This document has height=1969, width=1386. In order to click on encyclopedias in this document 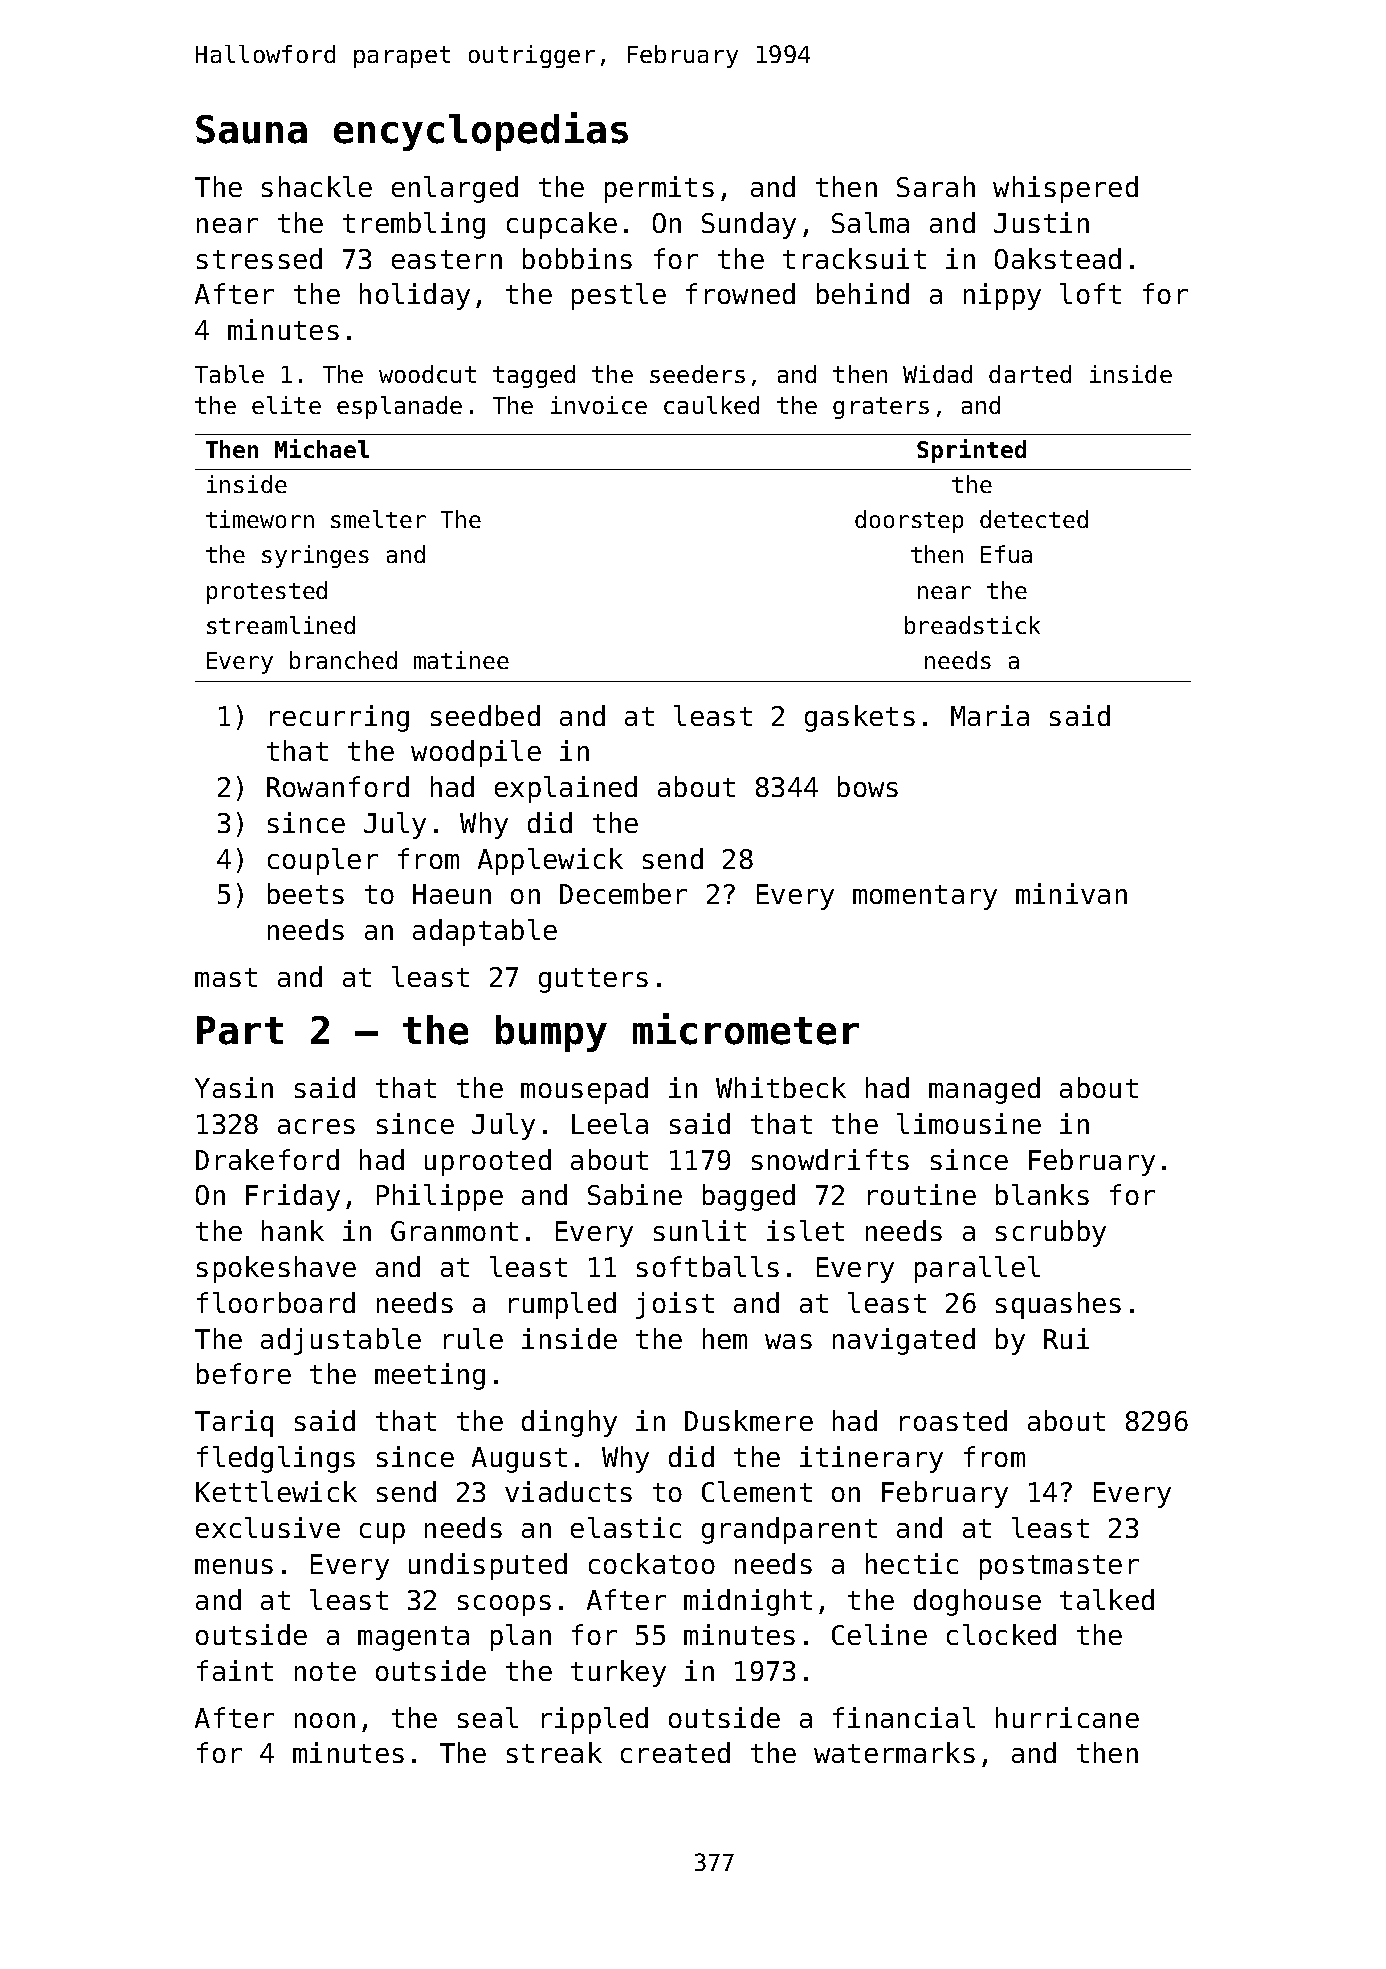, I will do `click(481, 131)`.
